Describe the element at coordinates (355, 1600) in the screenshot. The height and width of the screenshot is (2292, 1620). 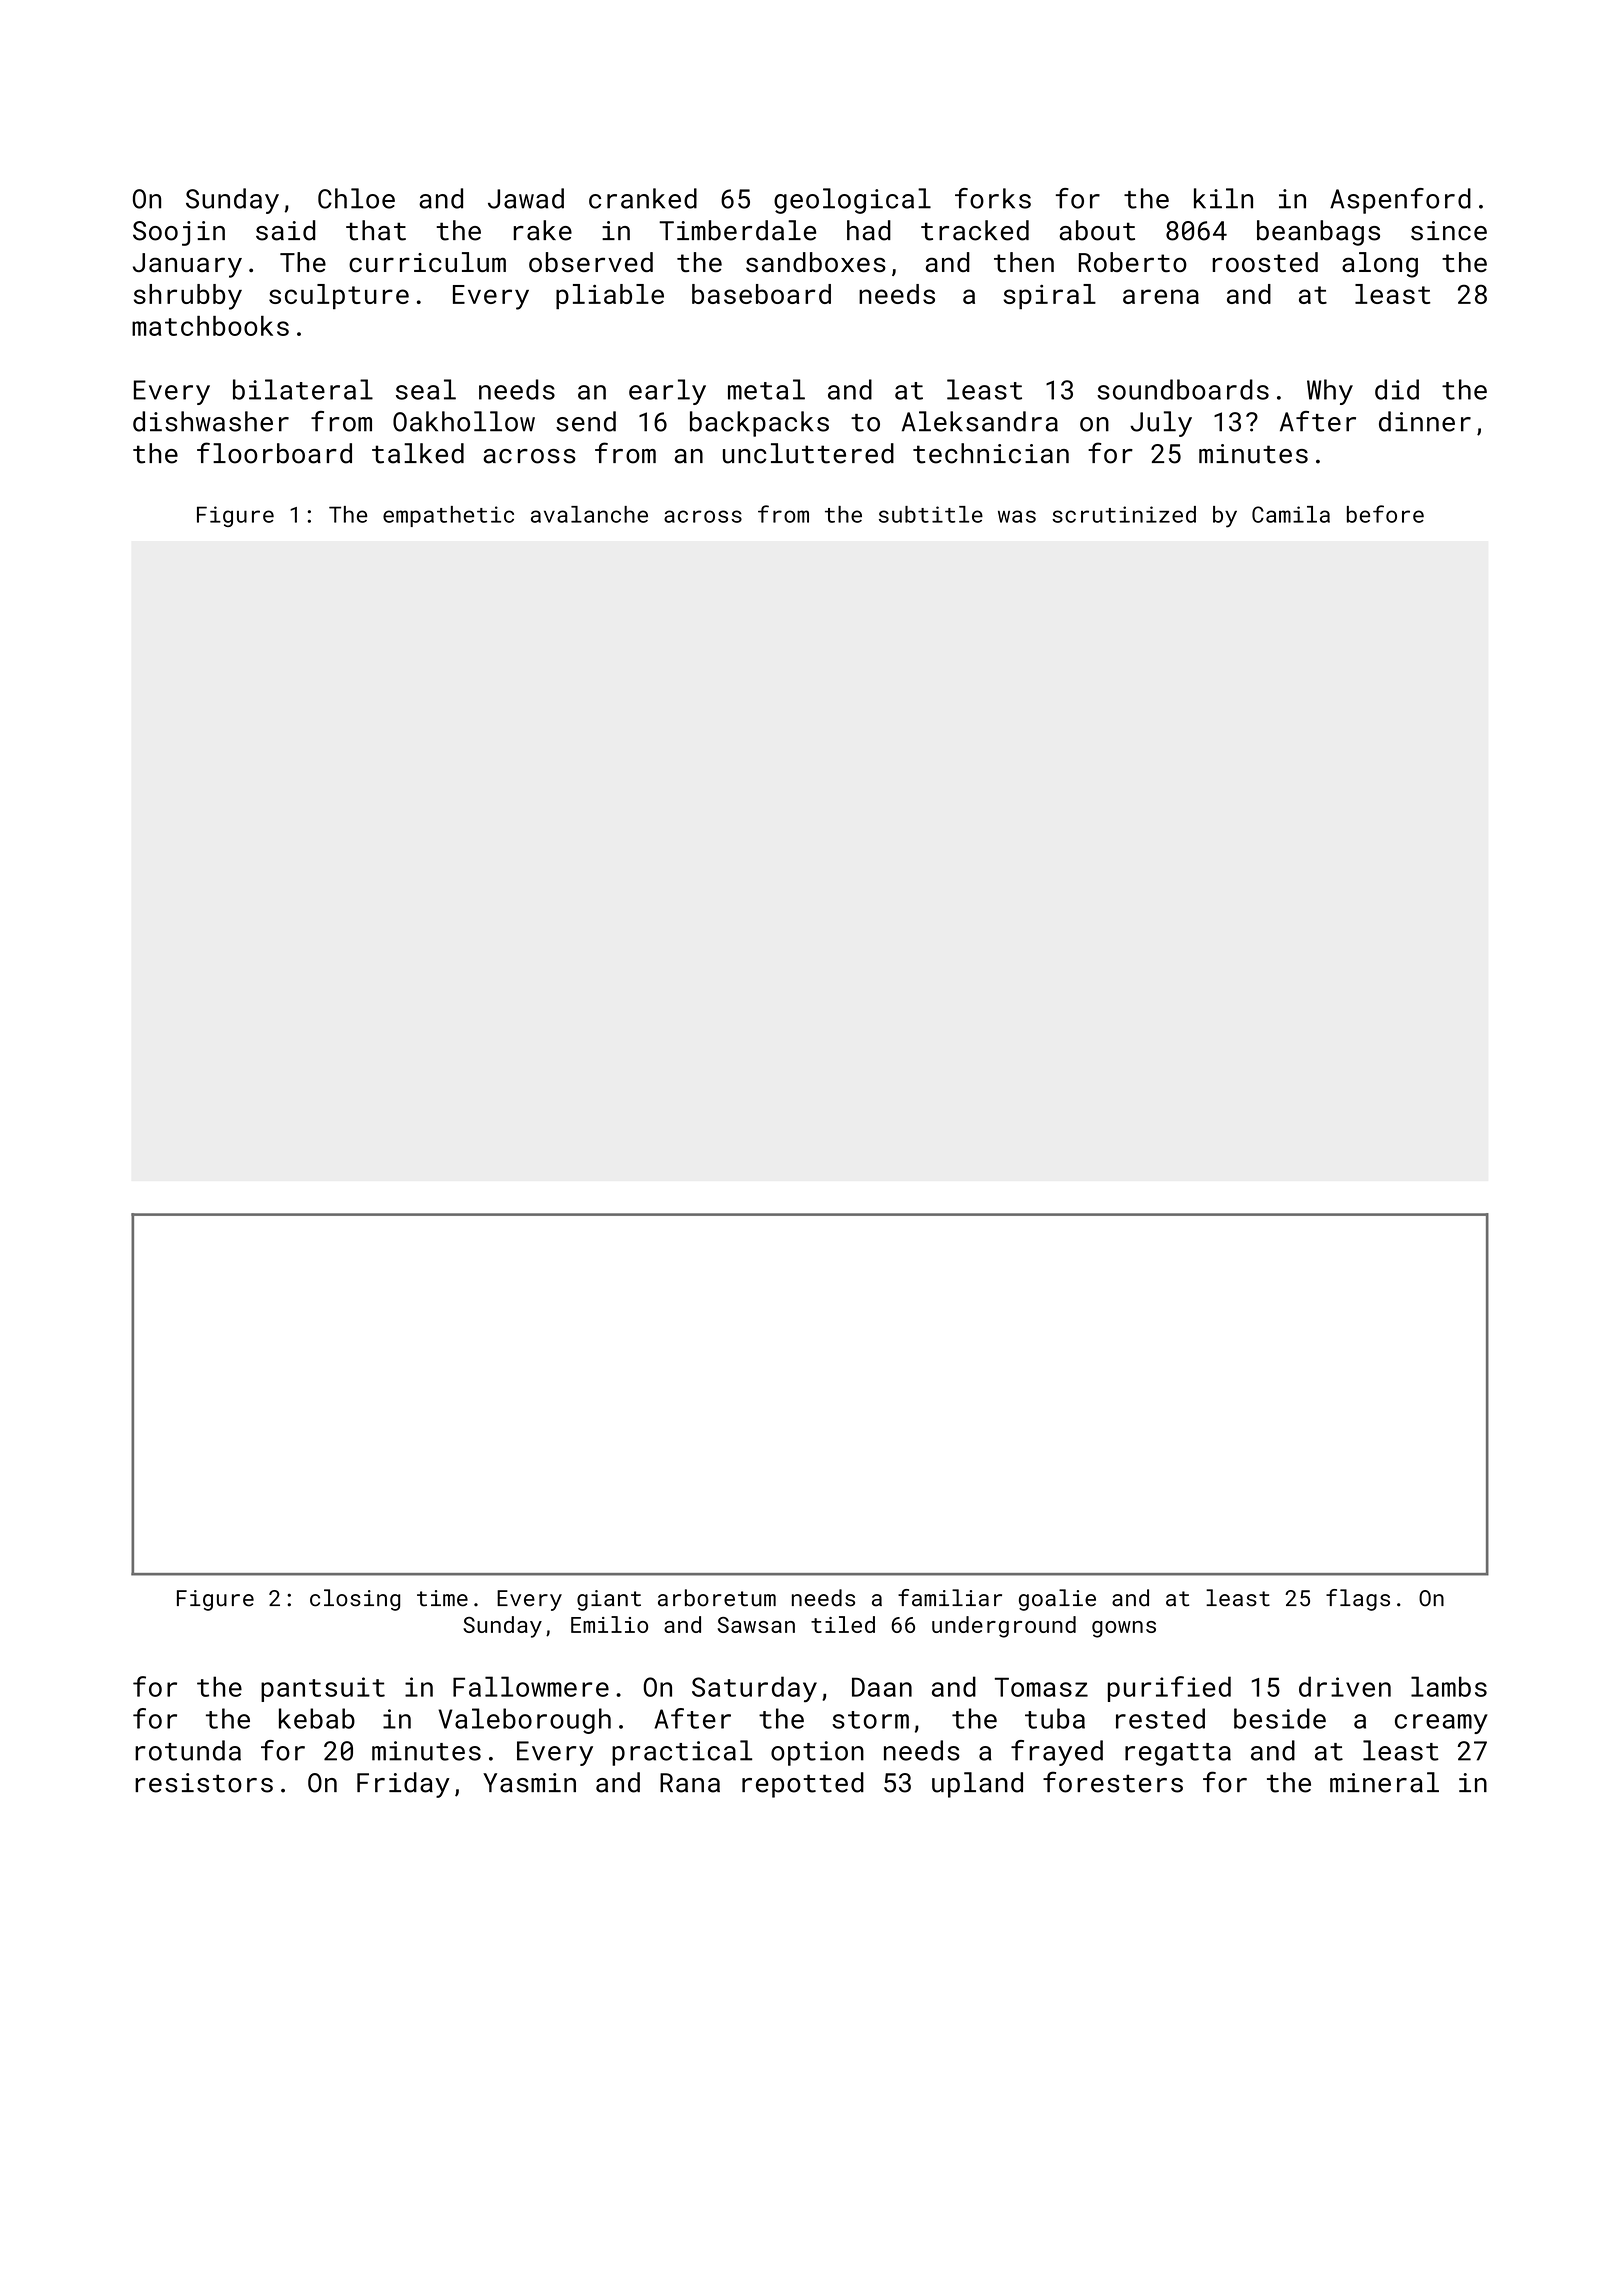
I see `closing` at that location.
